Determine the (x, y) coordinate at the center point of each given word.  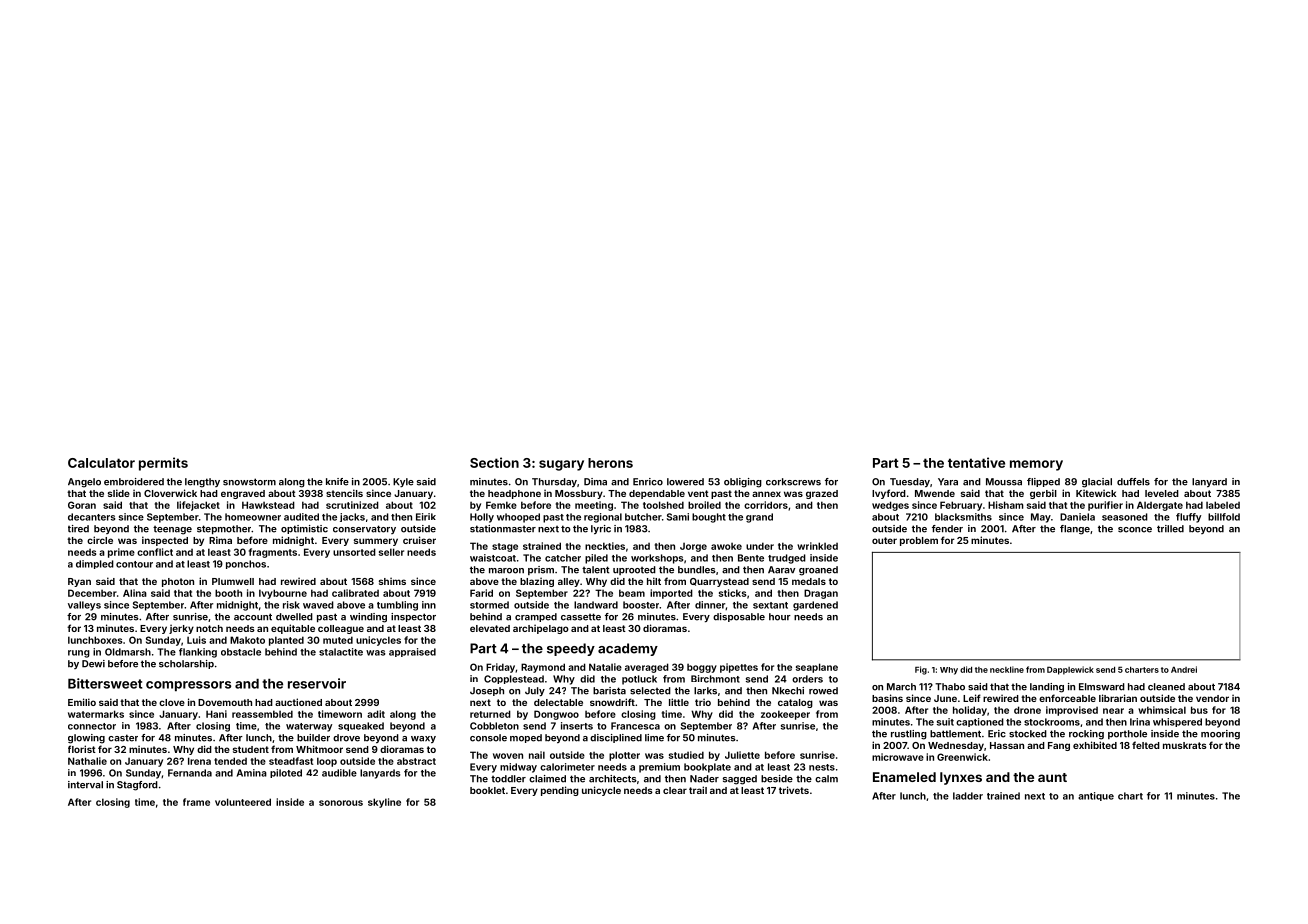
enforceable (1067, 698)
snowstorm (249, 482)
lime (654, 738)
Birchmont (715, 679)
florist (82, 749)
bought (709, 518)
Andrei (1184, 669)
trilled (1170, 529)
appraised (412, 652)
